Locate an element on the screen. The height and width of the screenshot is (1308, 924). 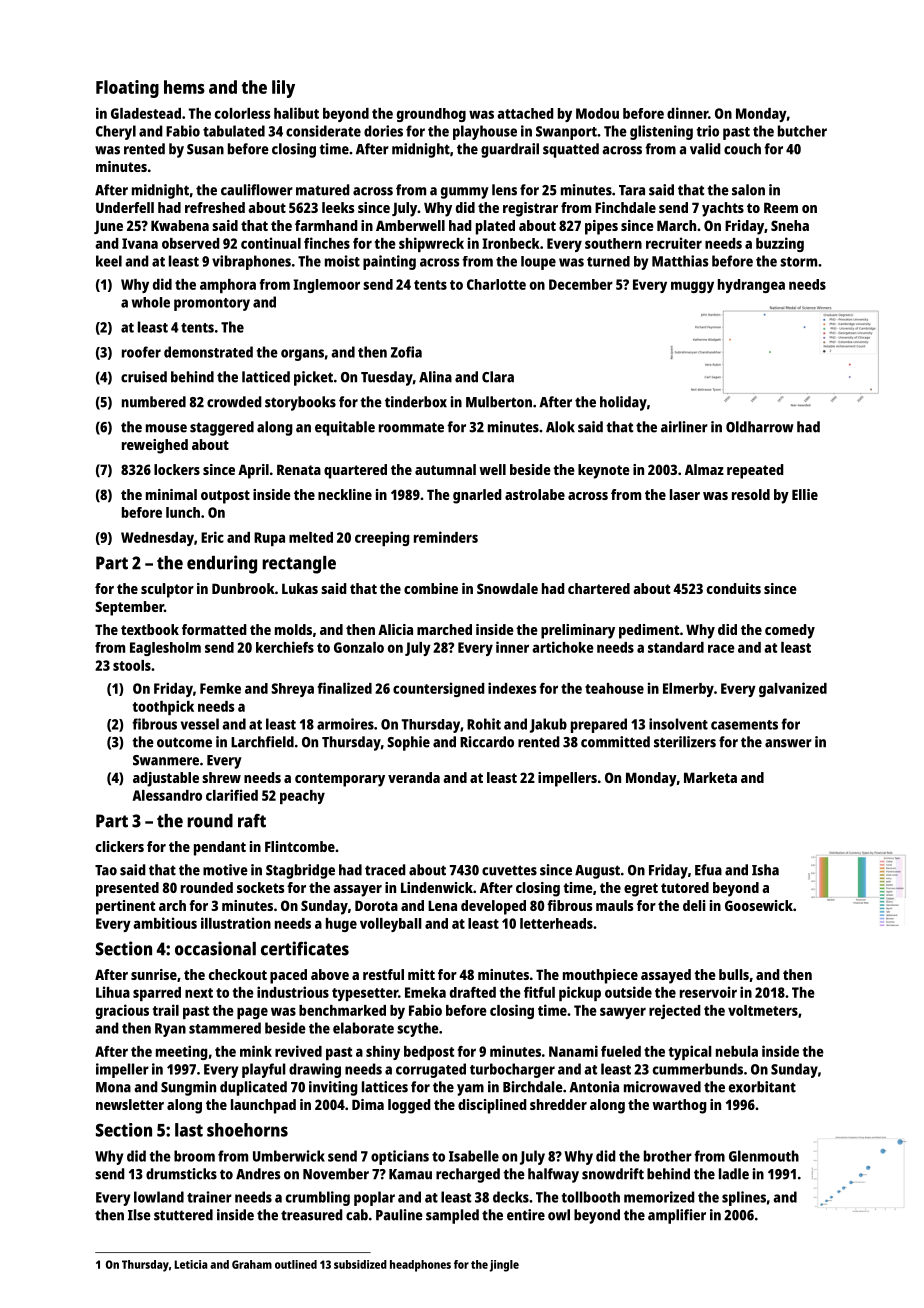
answer is located at coordinates (788, 743).
